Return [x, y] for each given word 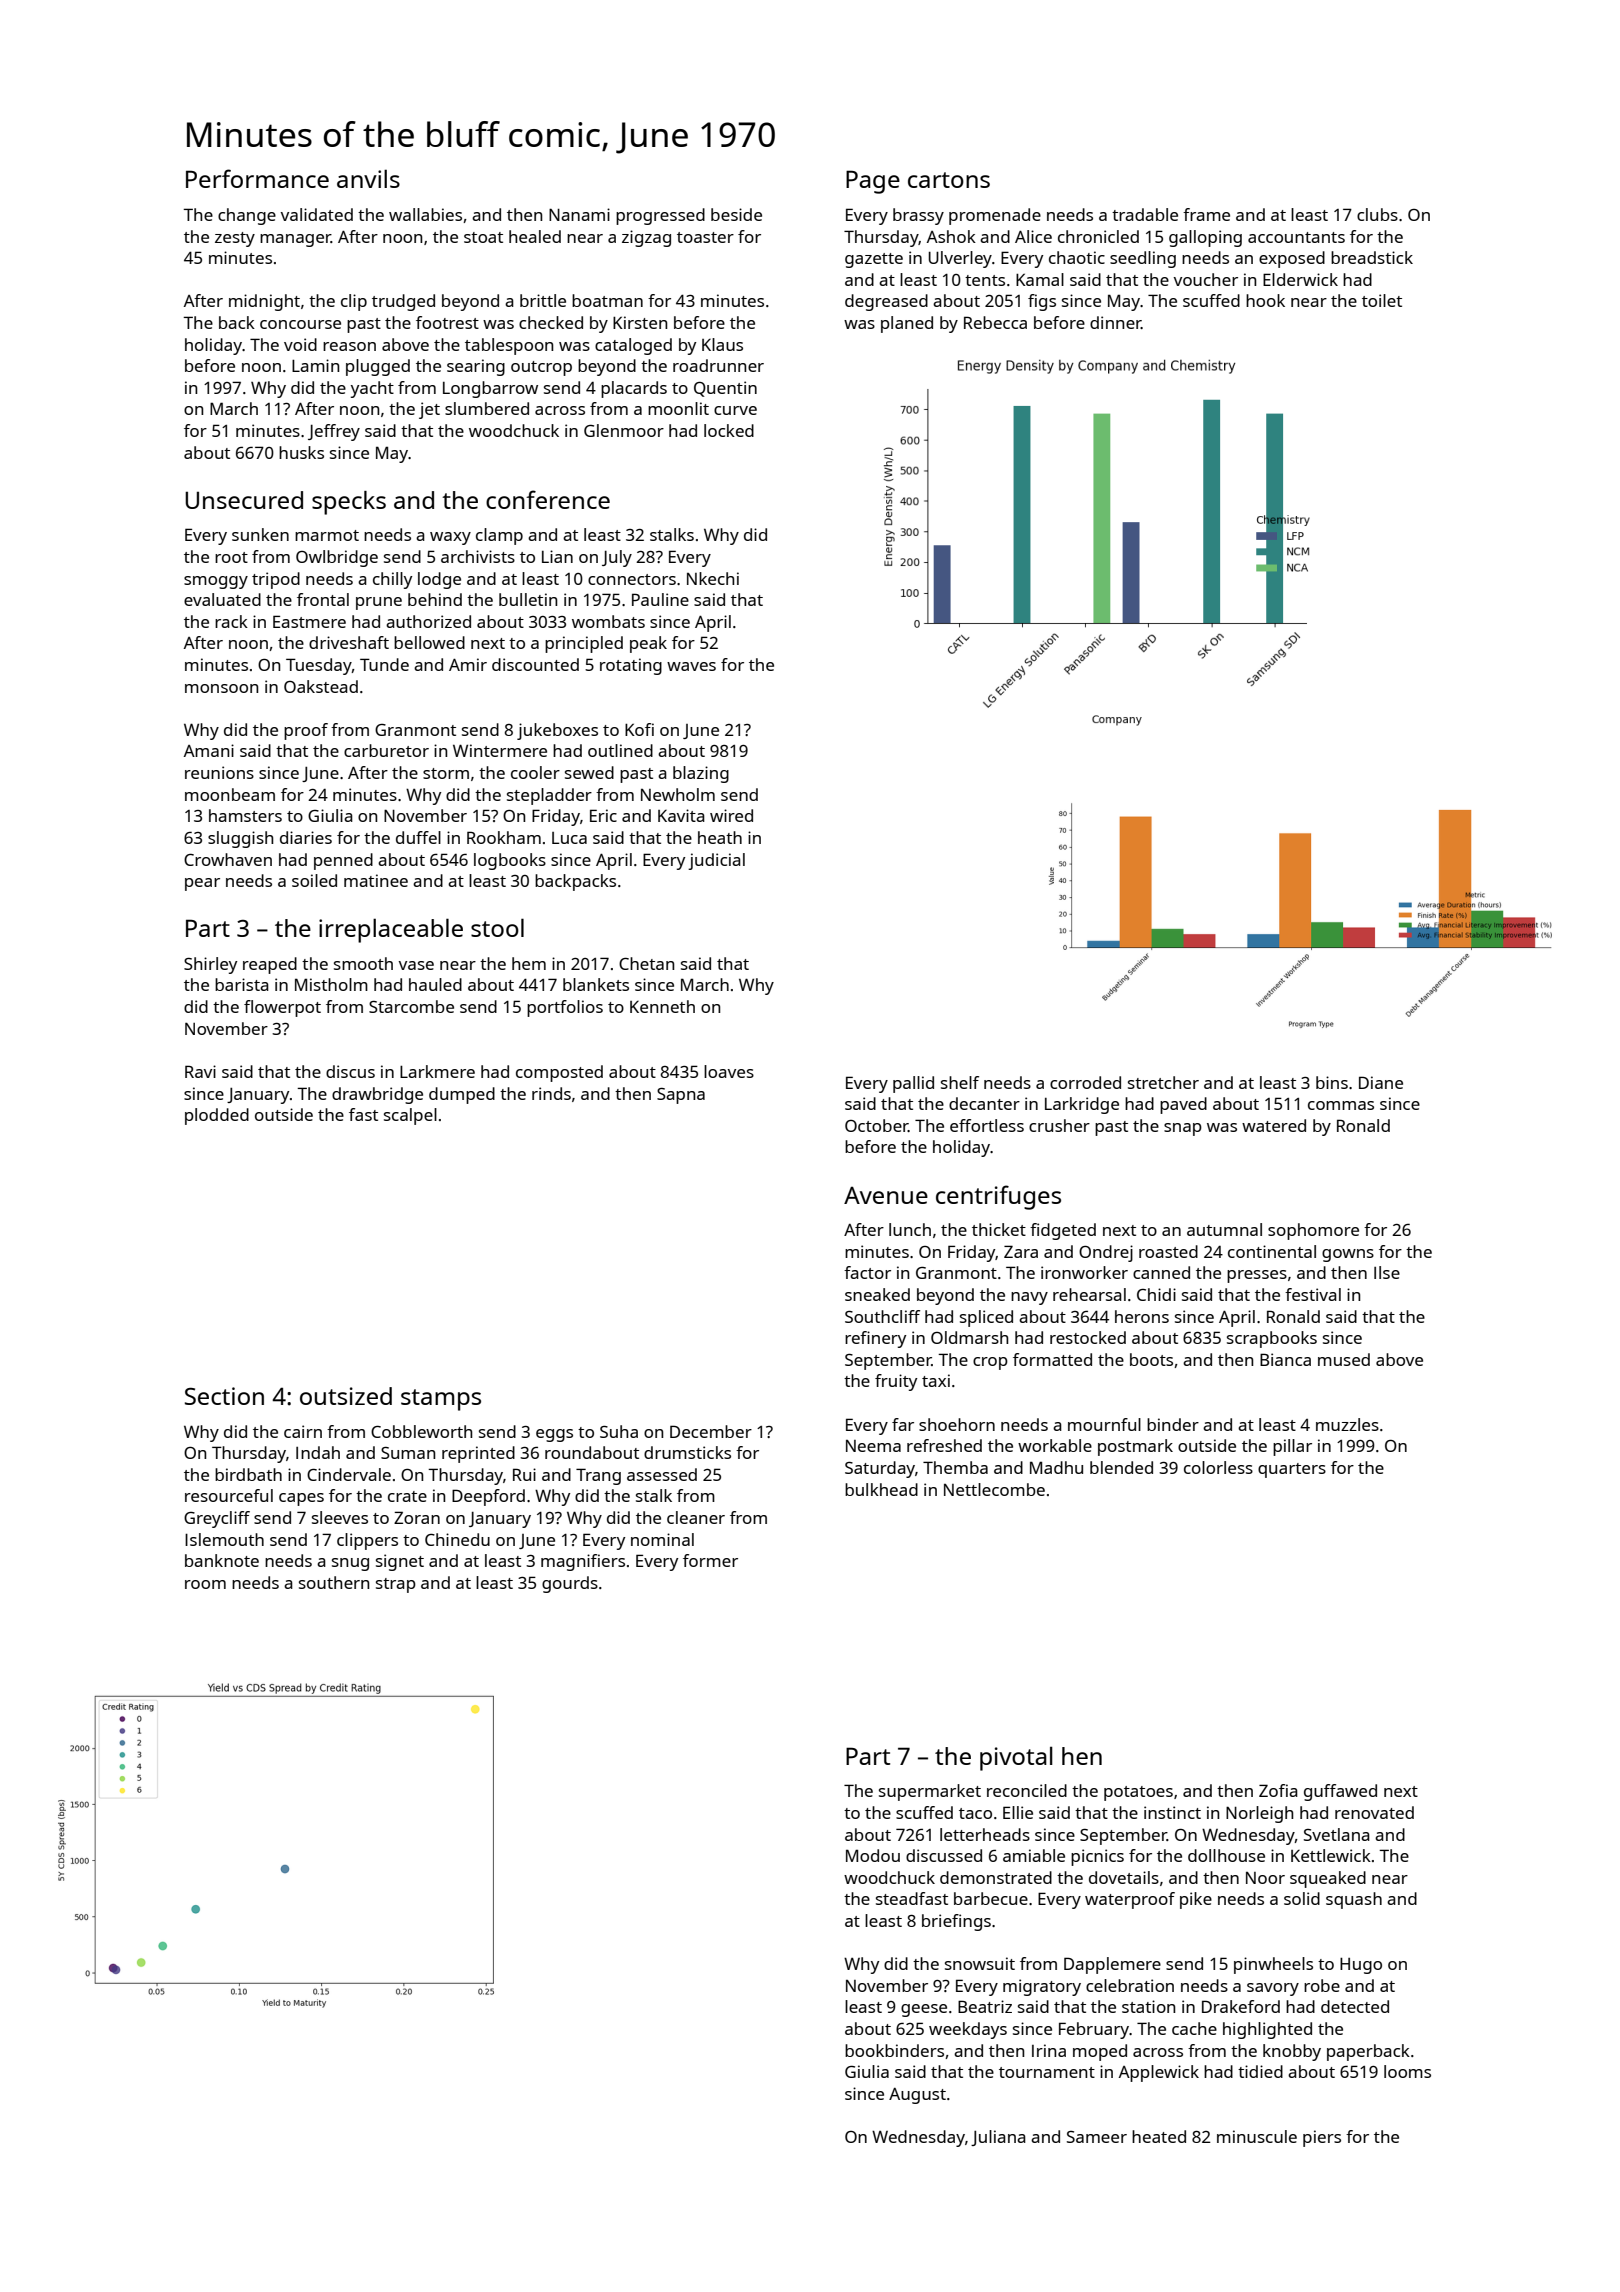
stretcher [1163, 1082]
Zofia [1278, 1790]
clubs [1377, 214]
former [710, 1560]
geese [924, 2010]
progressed [660, 216]
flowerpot [282, 1008]
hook [1265, 300]
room [205, 1584]
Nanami [579, 214]
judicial [716, 861]
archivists [478, 556]
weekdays [968, 2030]
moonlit [678, 408]
